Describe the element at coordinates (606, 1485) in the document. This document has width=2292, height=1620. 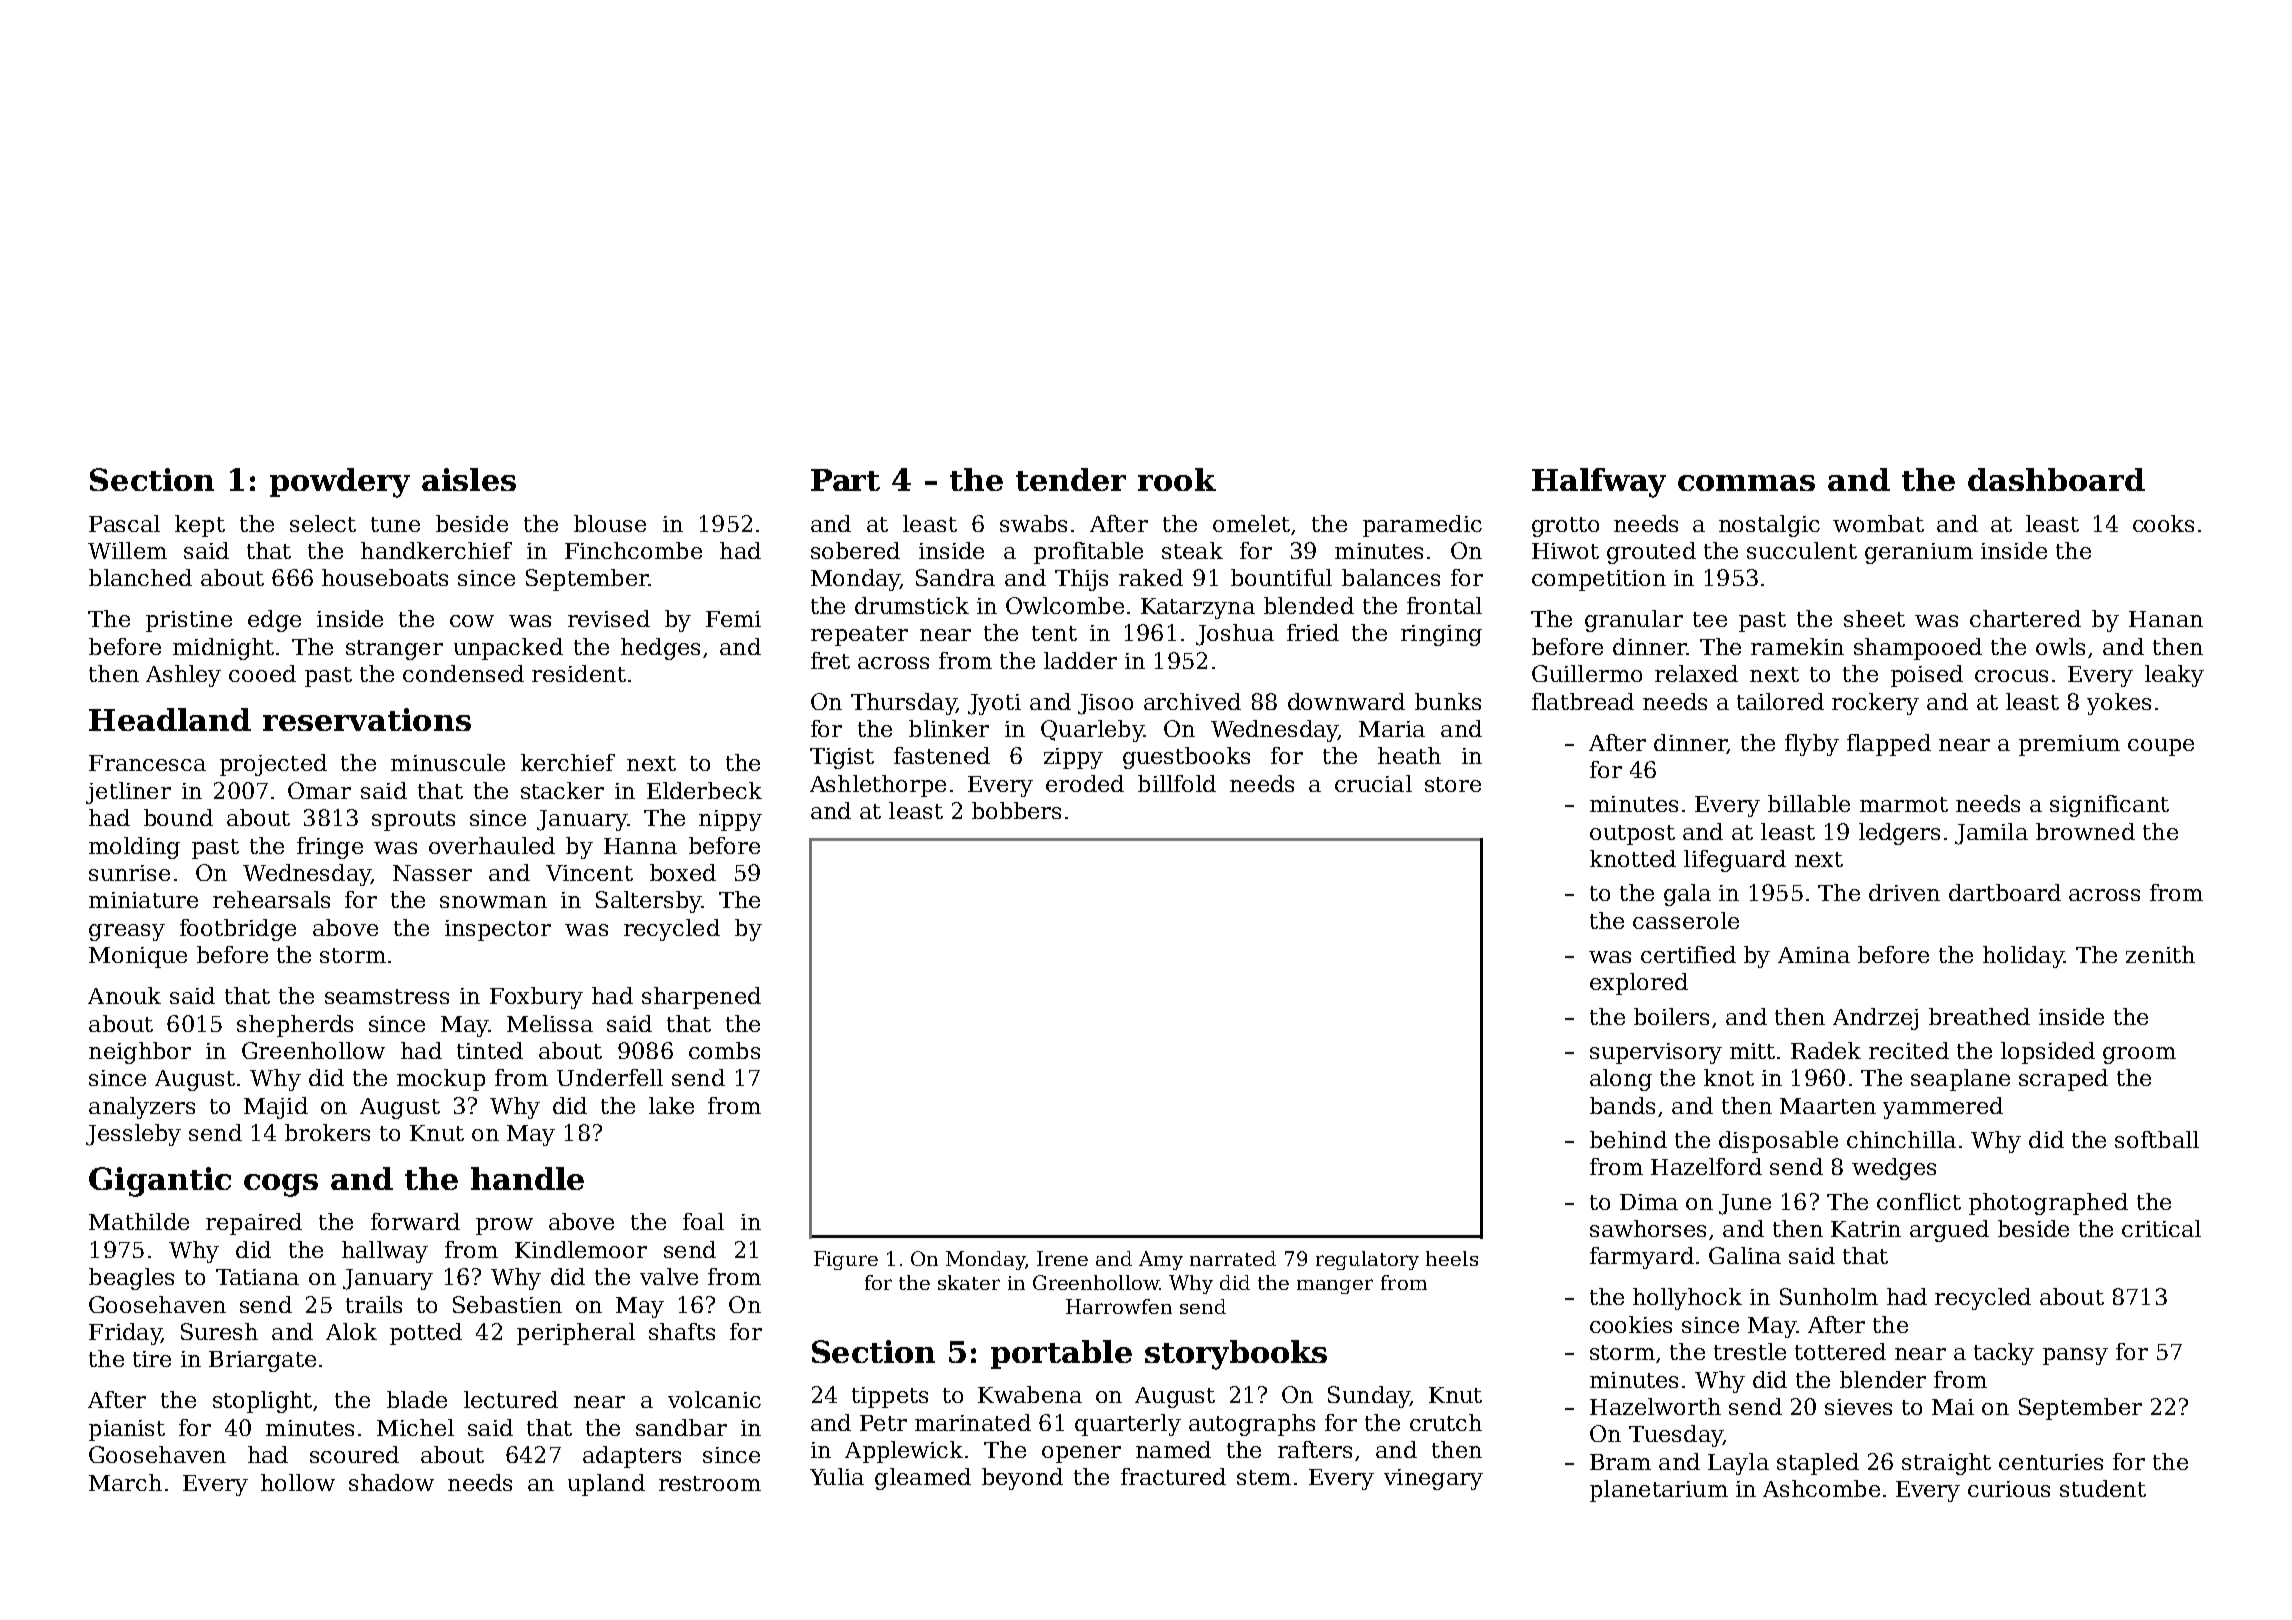
I see `upland` at that location.
